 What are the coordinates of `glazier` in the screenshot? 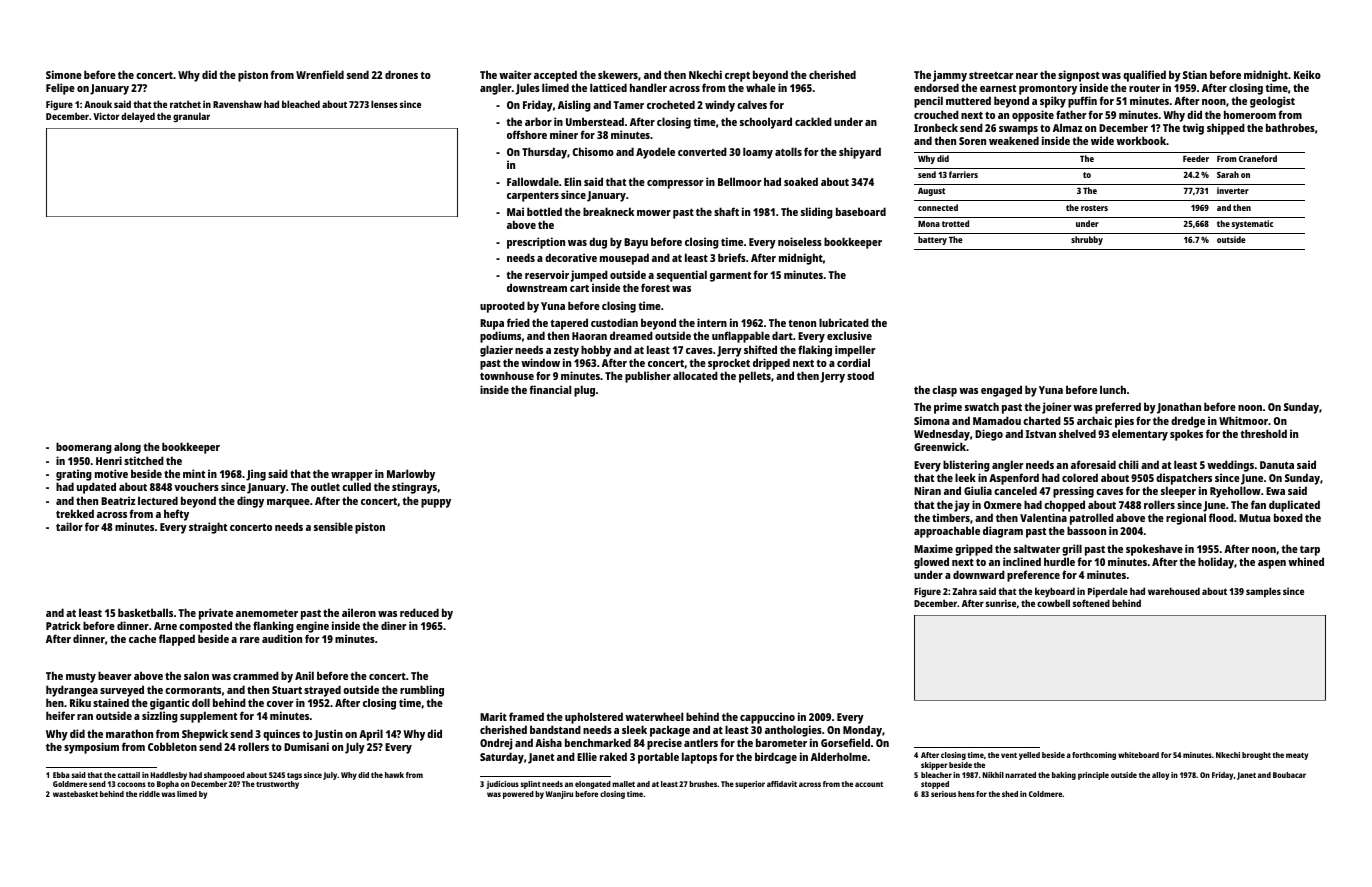 It's located at (496, 351).
